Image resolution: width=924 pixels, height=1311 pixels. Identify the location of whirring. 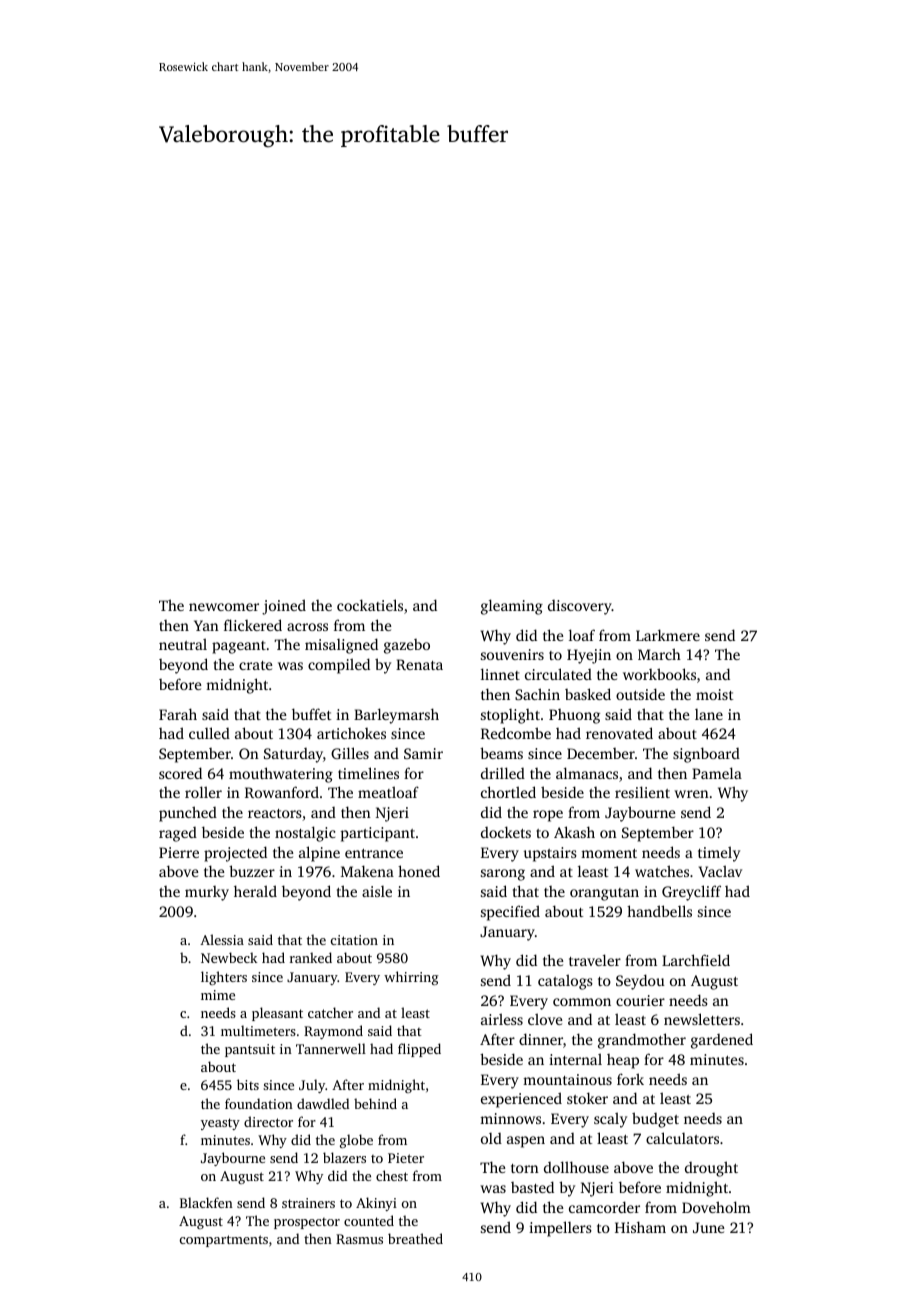
(411, 978).
